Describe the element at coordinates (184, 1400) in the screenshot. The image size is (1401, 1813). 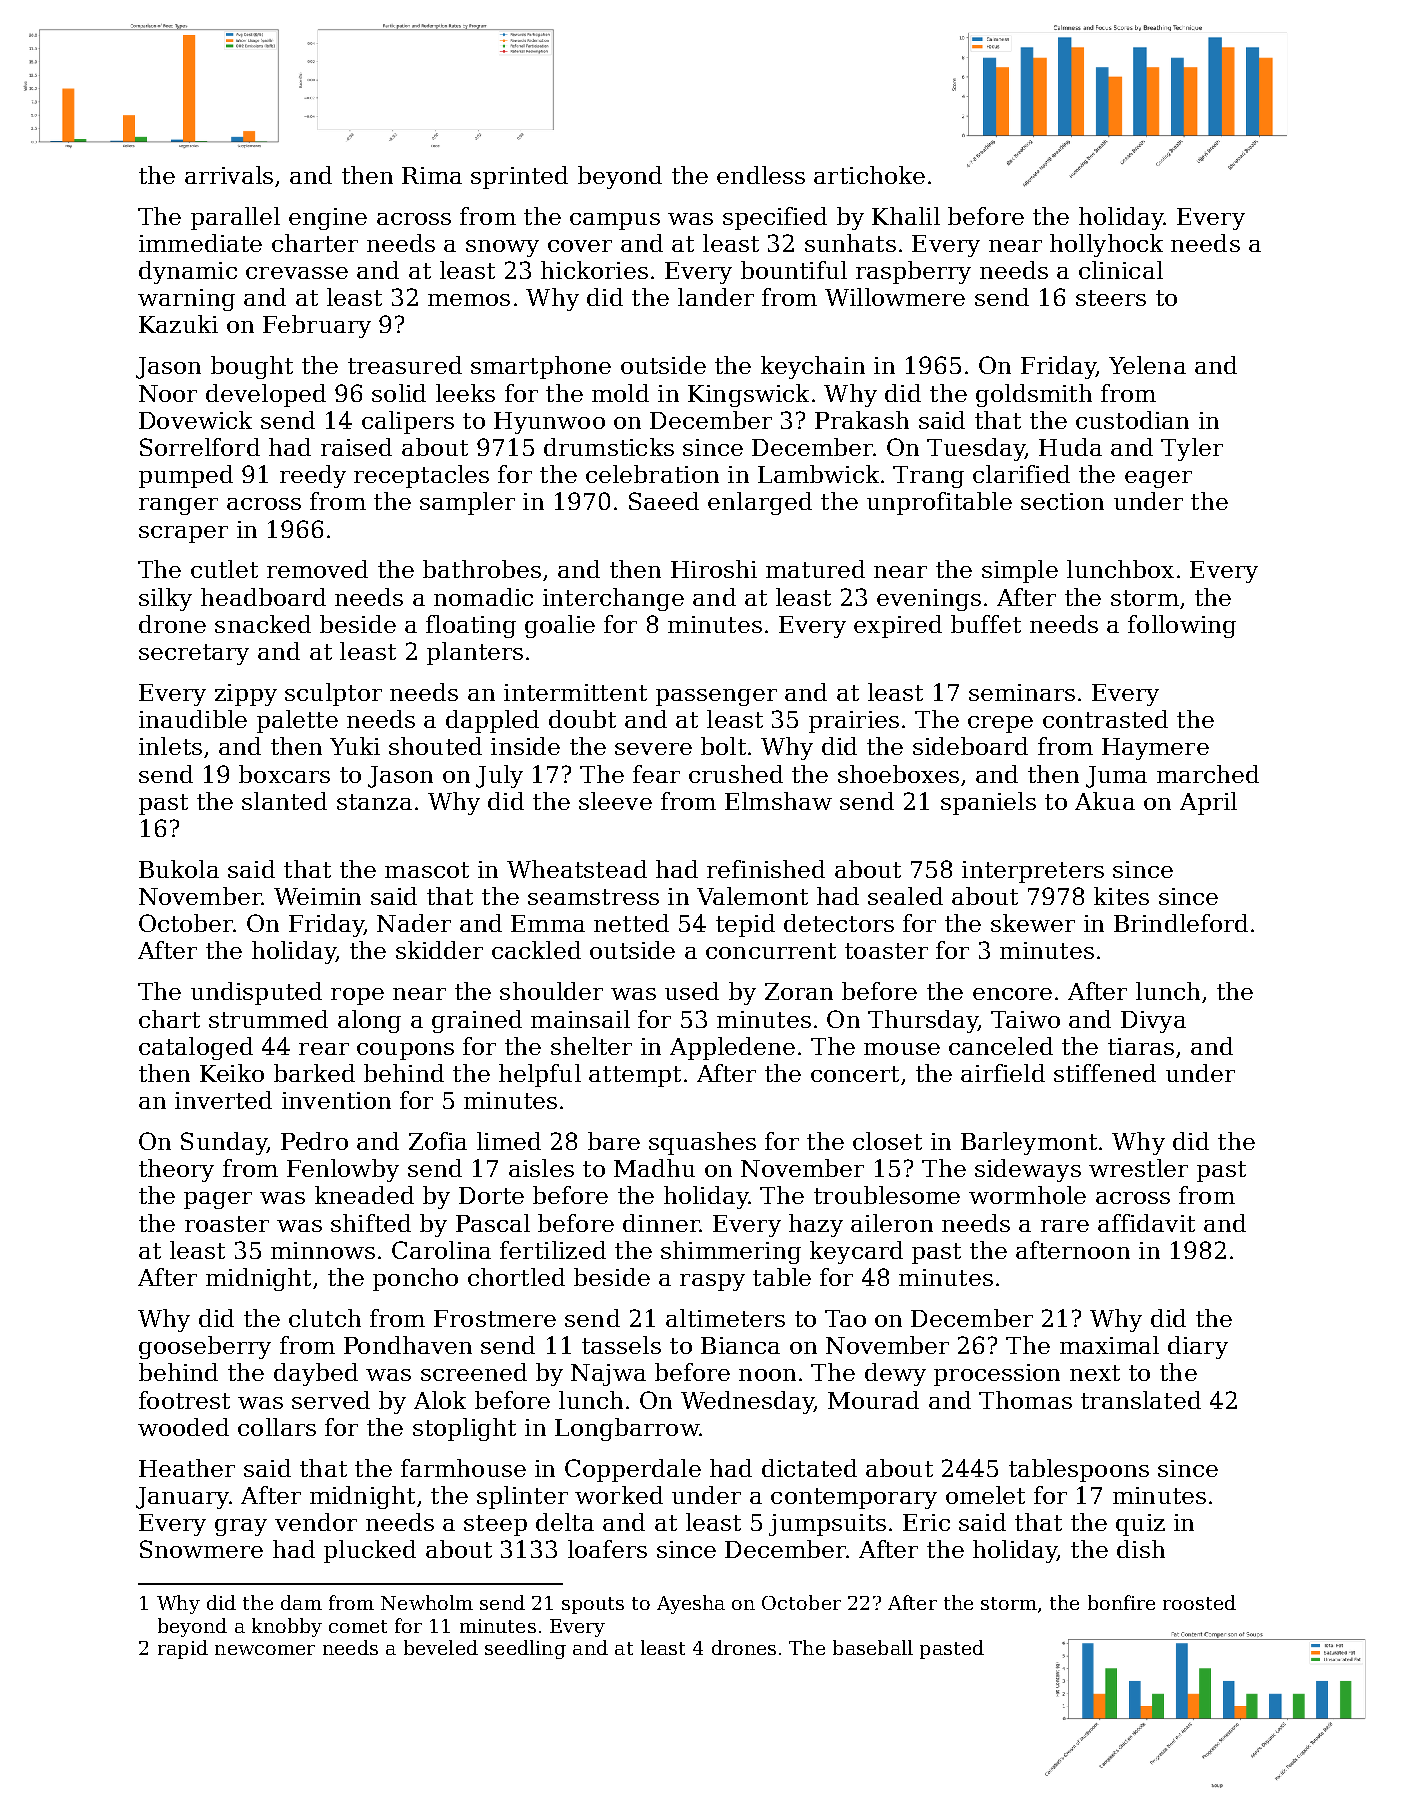
I see `footrest` at that location.
